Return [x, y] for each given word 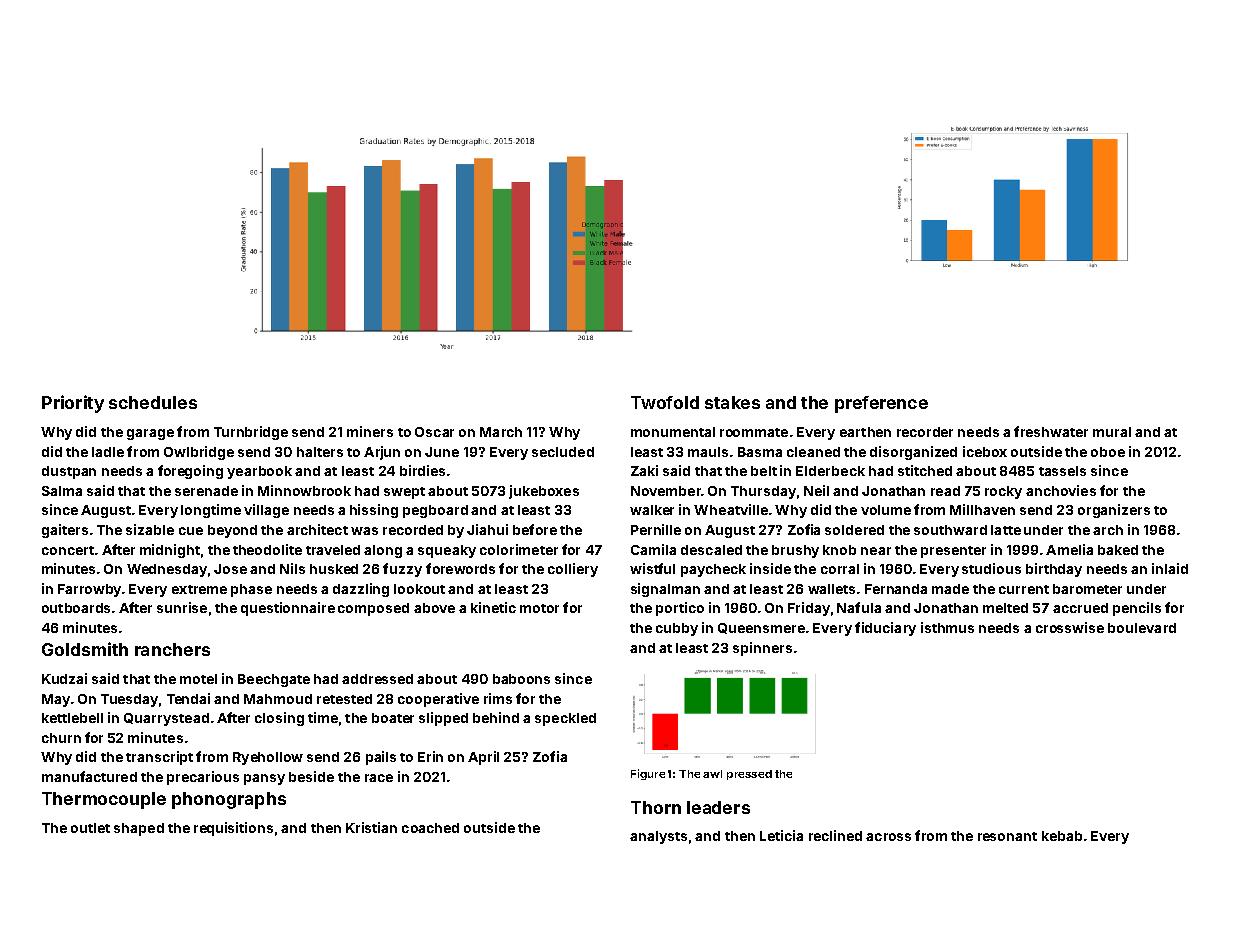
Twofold [665, 402]
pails [381, 758]
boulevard [1142, 628]
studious [991, 568]
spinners [762, 649]
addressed [377, 679]
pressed [749, 775]
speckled [565, 719]
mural [1112, 432]
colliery [573, 570]
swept [404, 493]
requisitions [233, 829]
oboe [1108, 452]
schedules [153, 402]
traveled [333, 550]
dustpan [69, 472]
